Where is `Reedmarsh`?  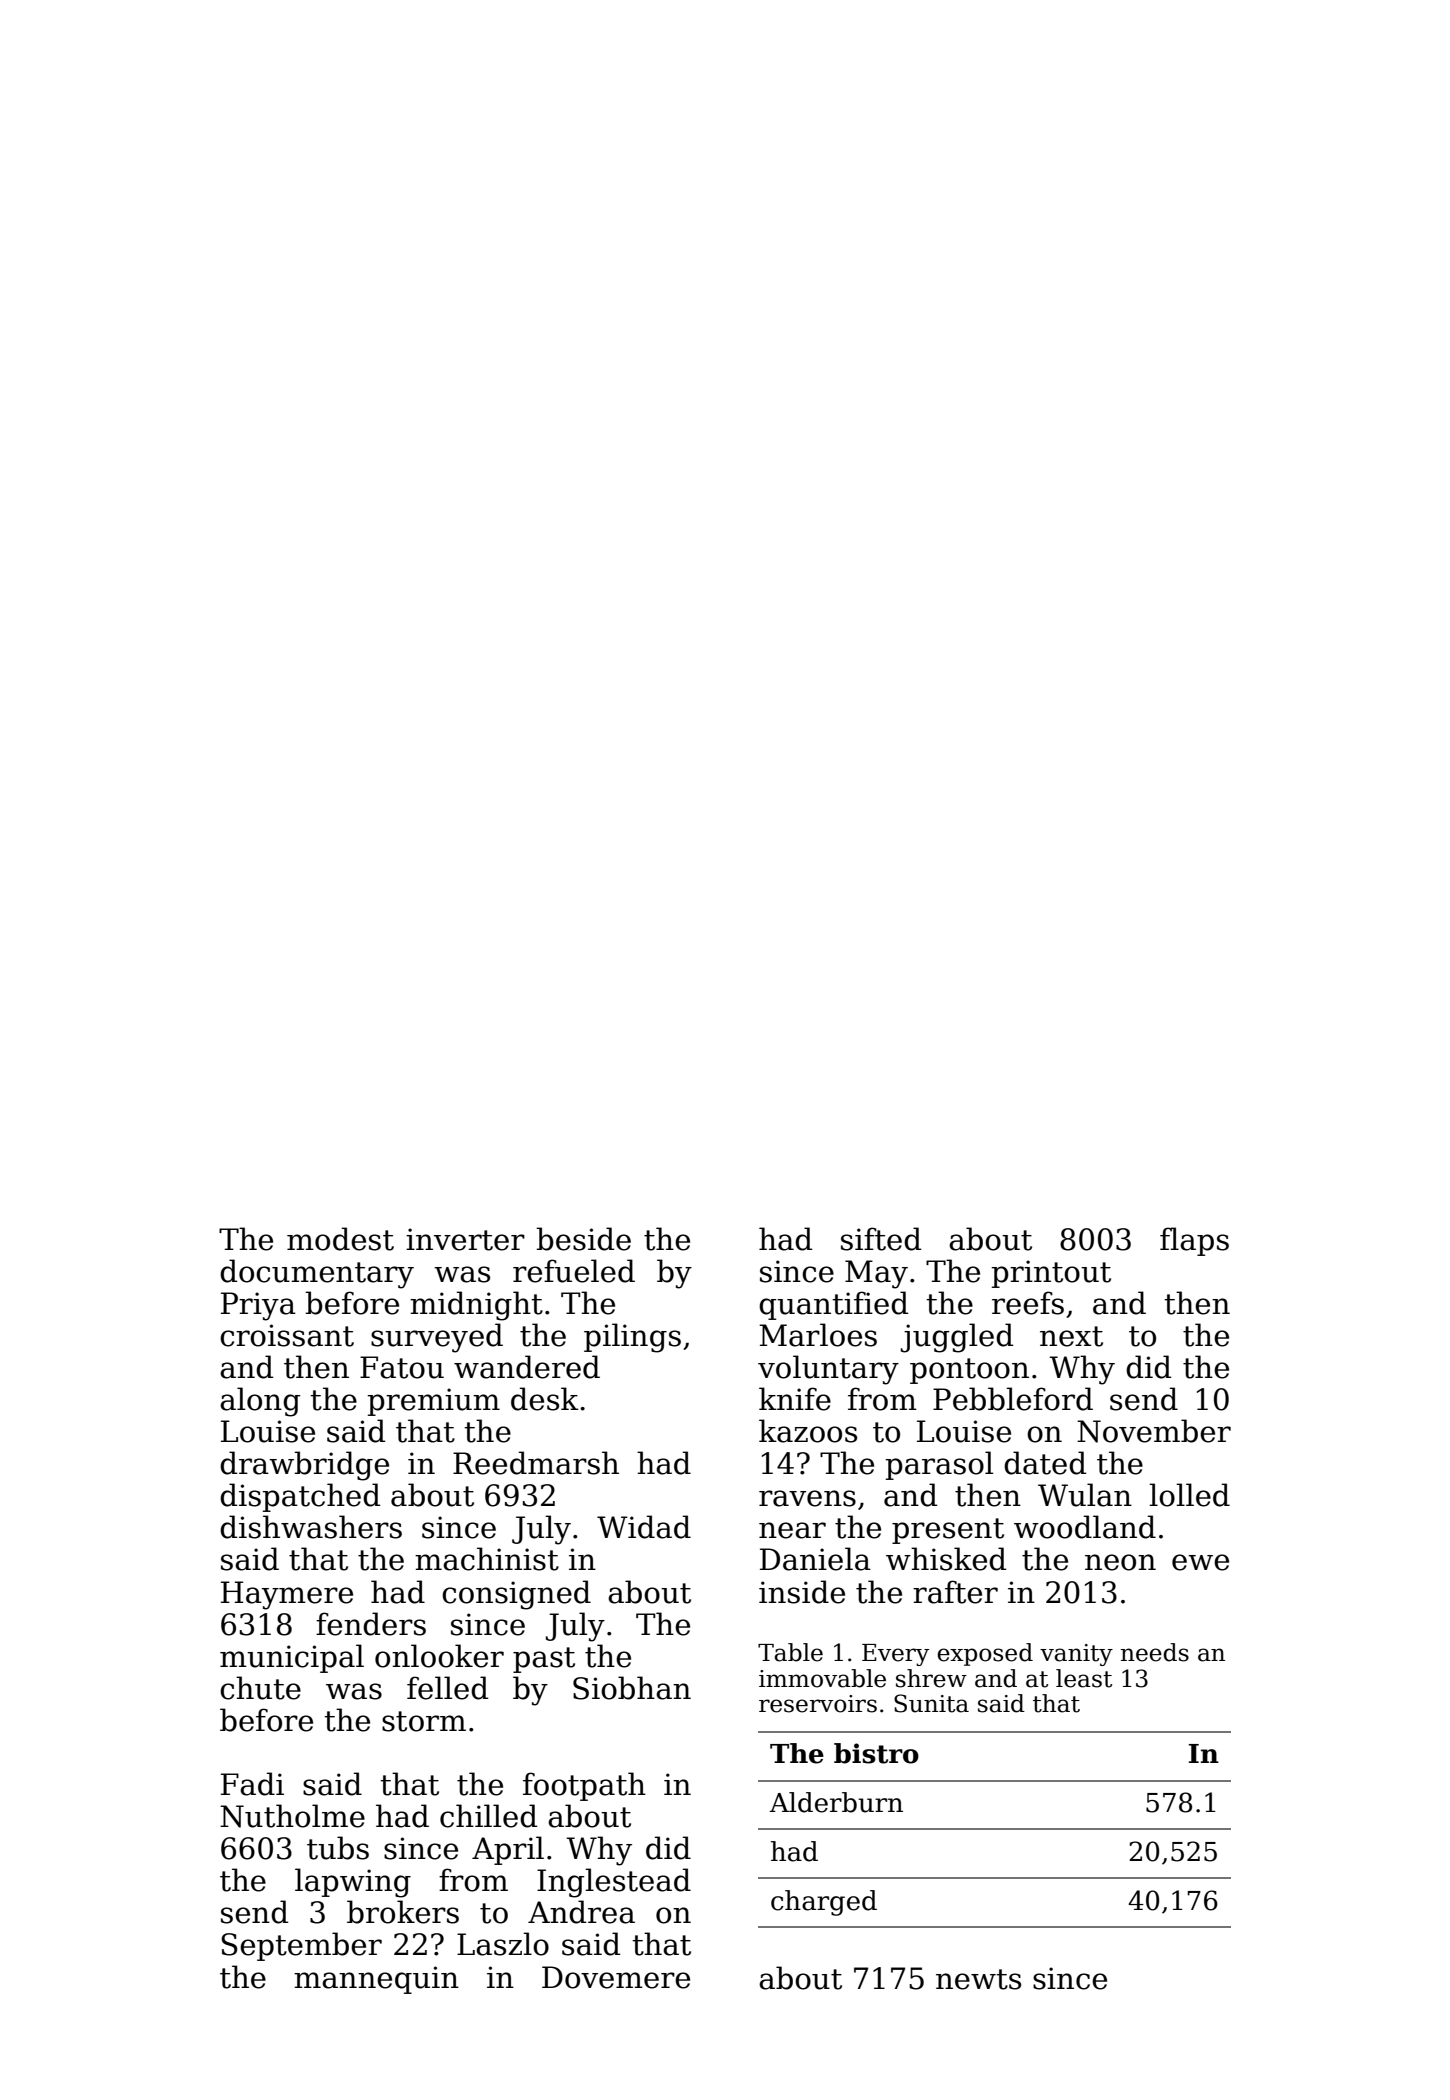
Reedmarsh is located at coordinates (536, 1463).
